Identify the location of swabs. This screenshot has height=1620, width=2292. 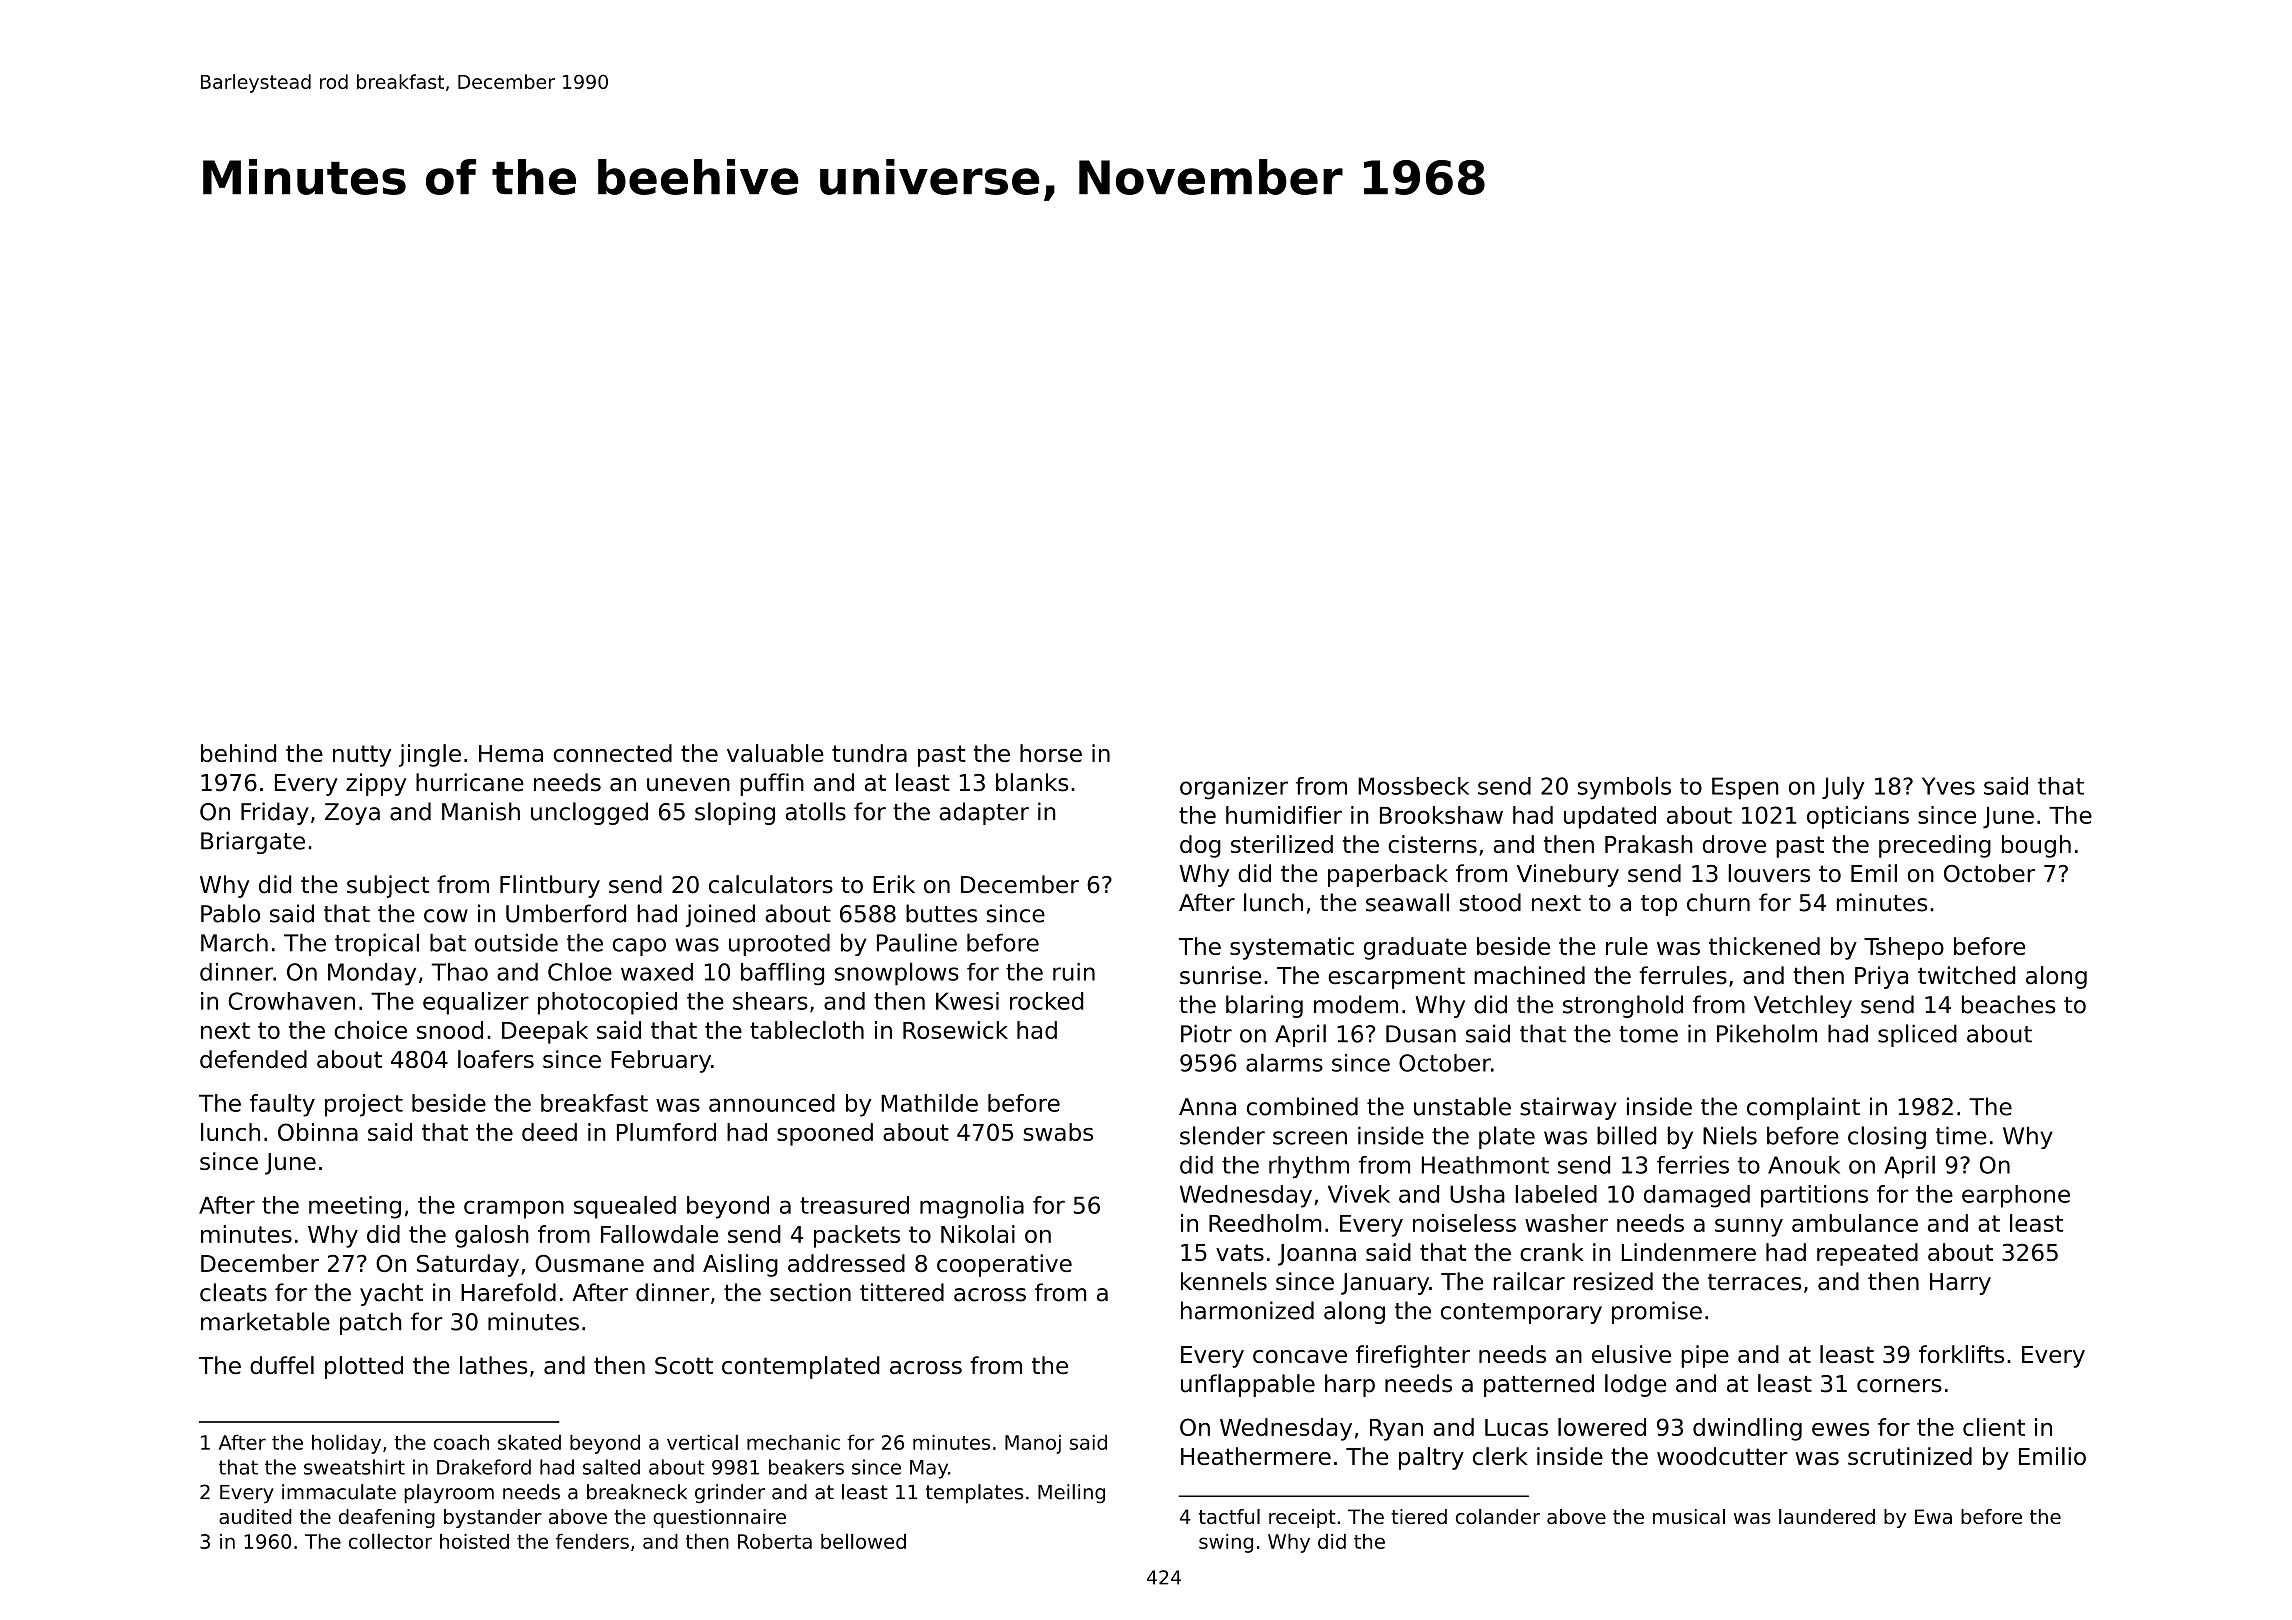
(1058, 1132).
